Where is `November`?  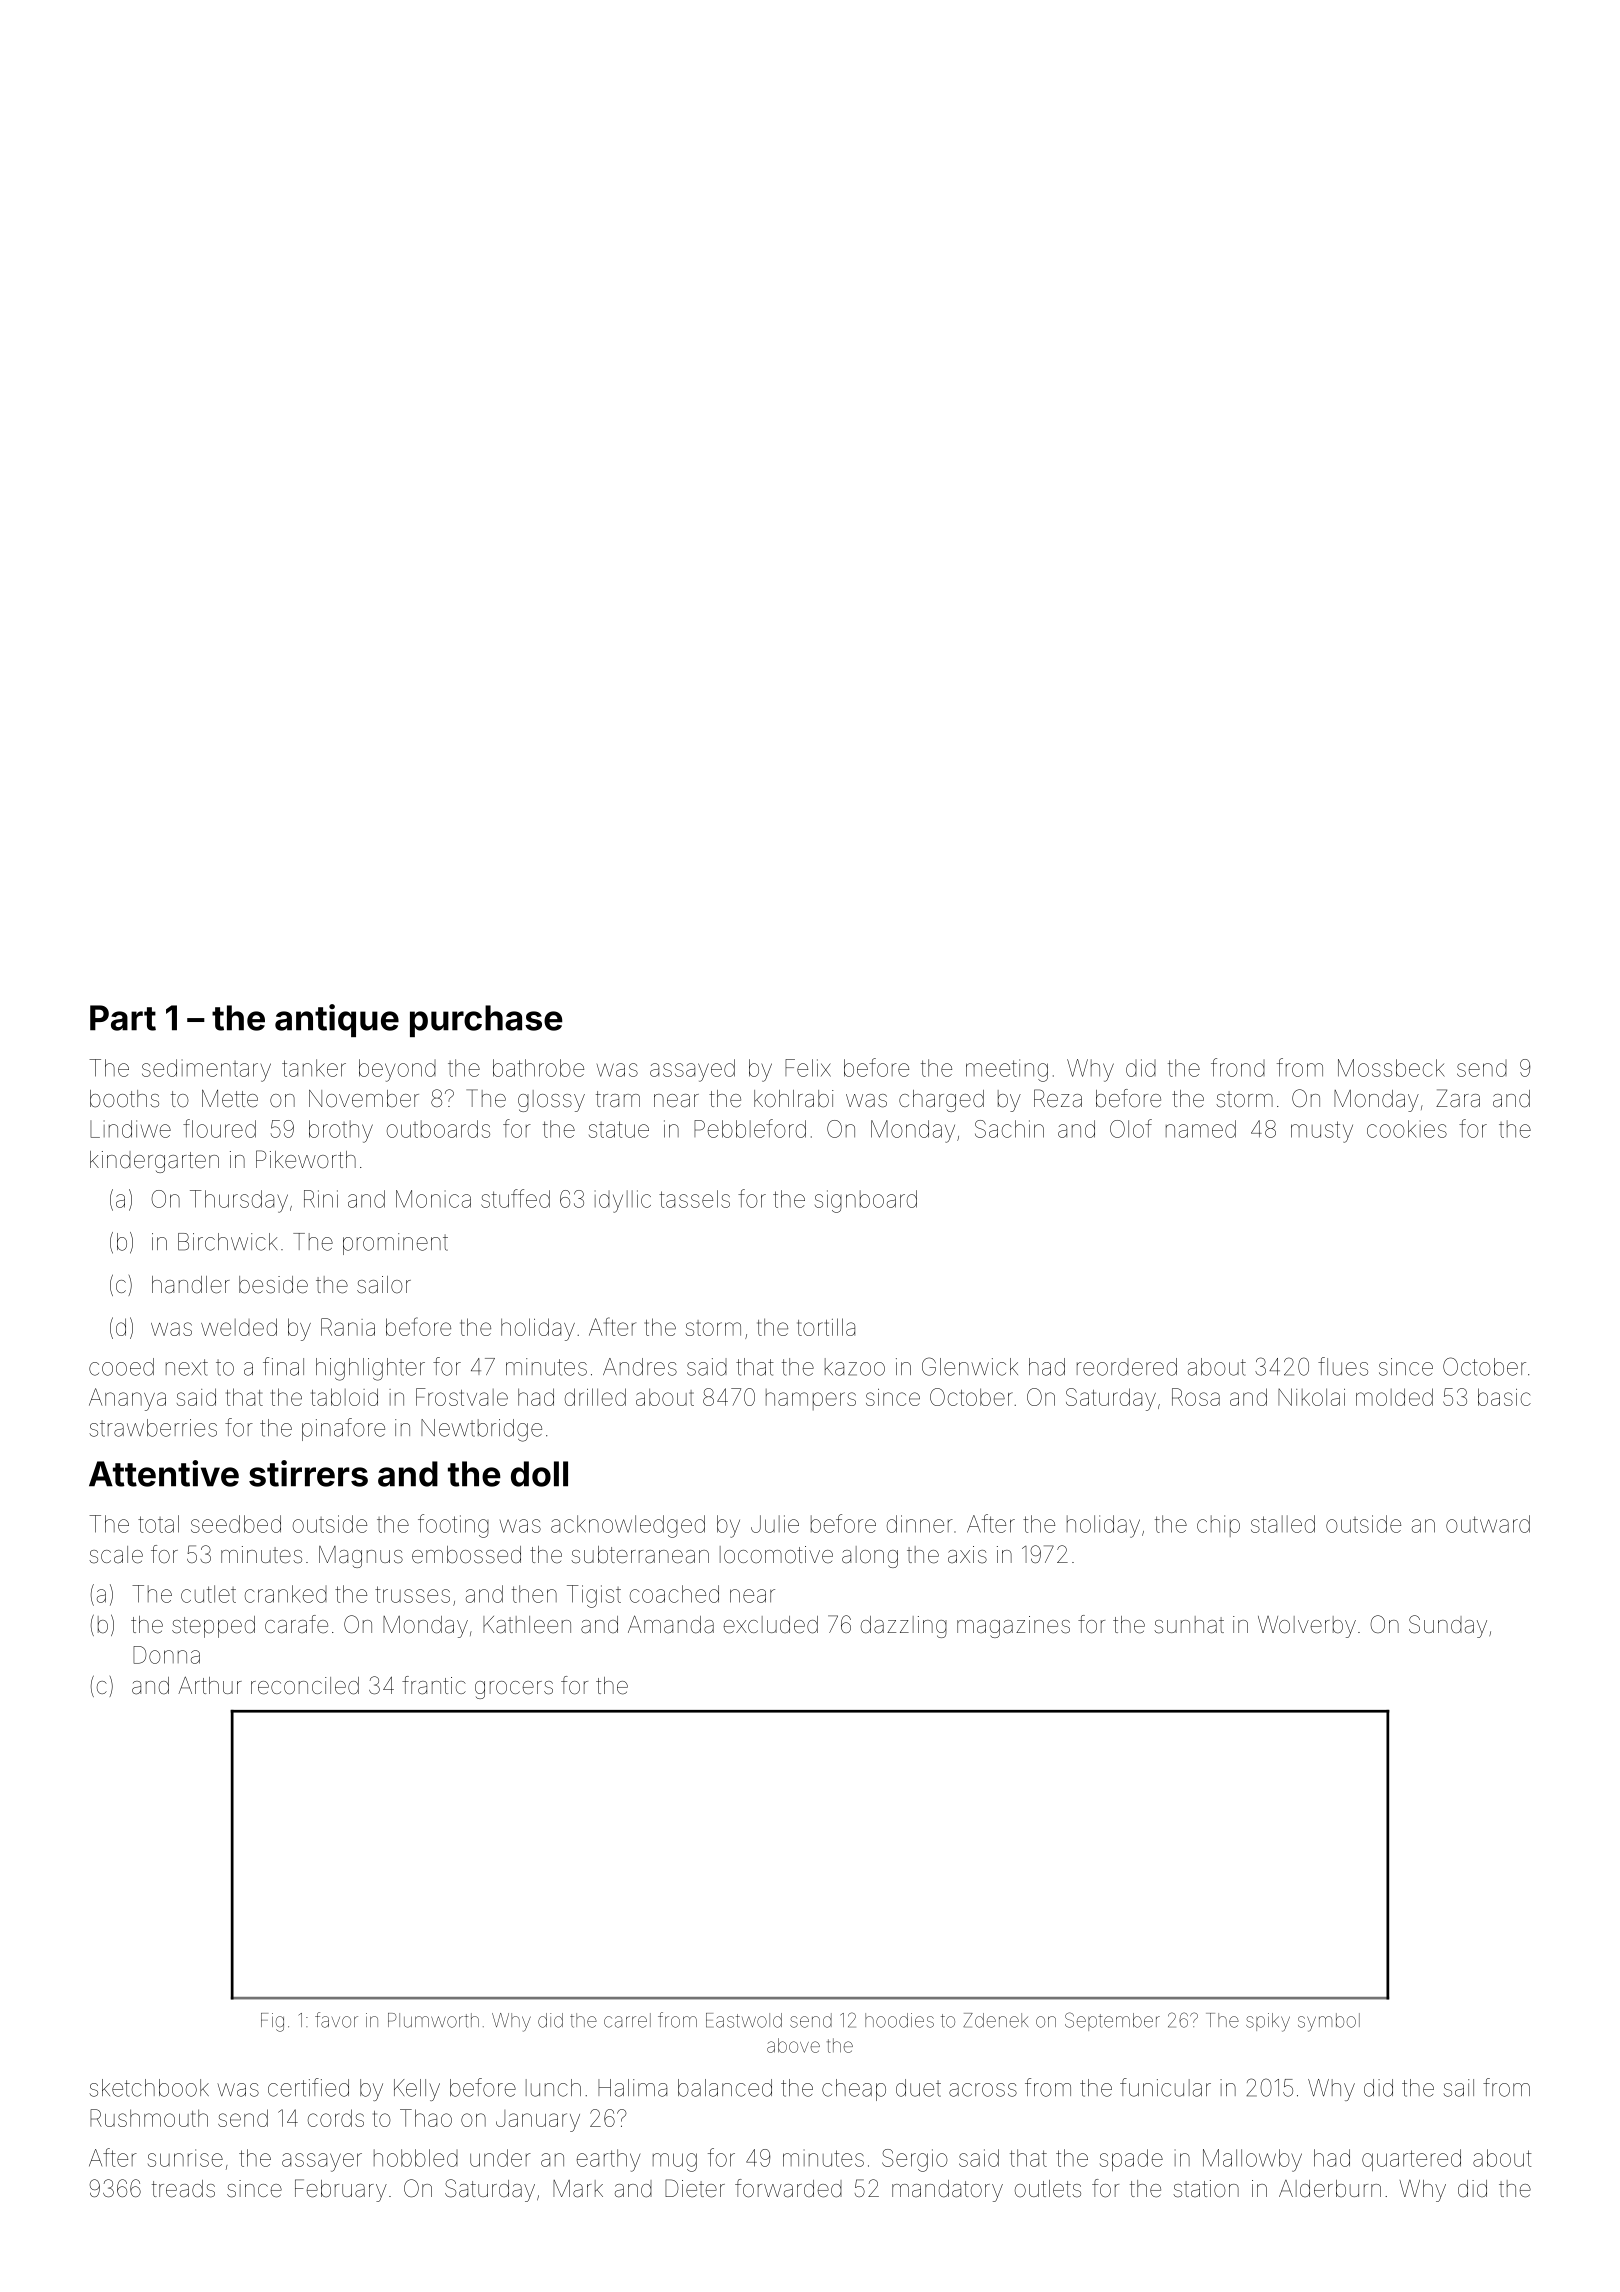
November is located at coordinates (364, 1099).
